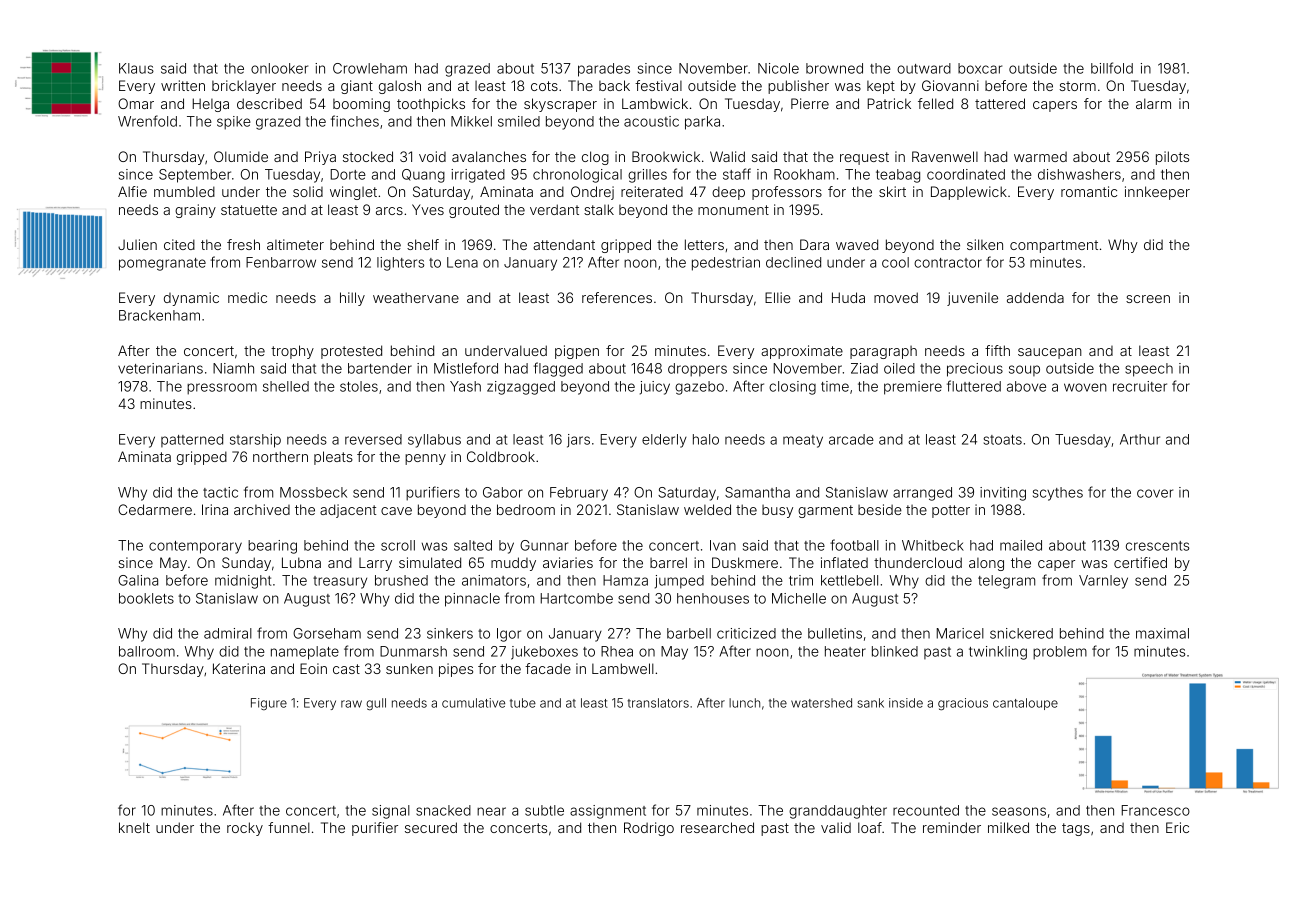  What do you see at coordinates (1153, 103) in the screenshot?
I see `alarm` at bounding box center [1153, 103].
